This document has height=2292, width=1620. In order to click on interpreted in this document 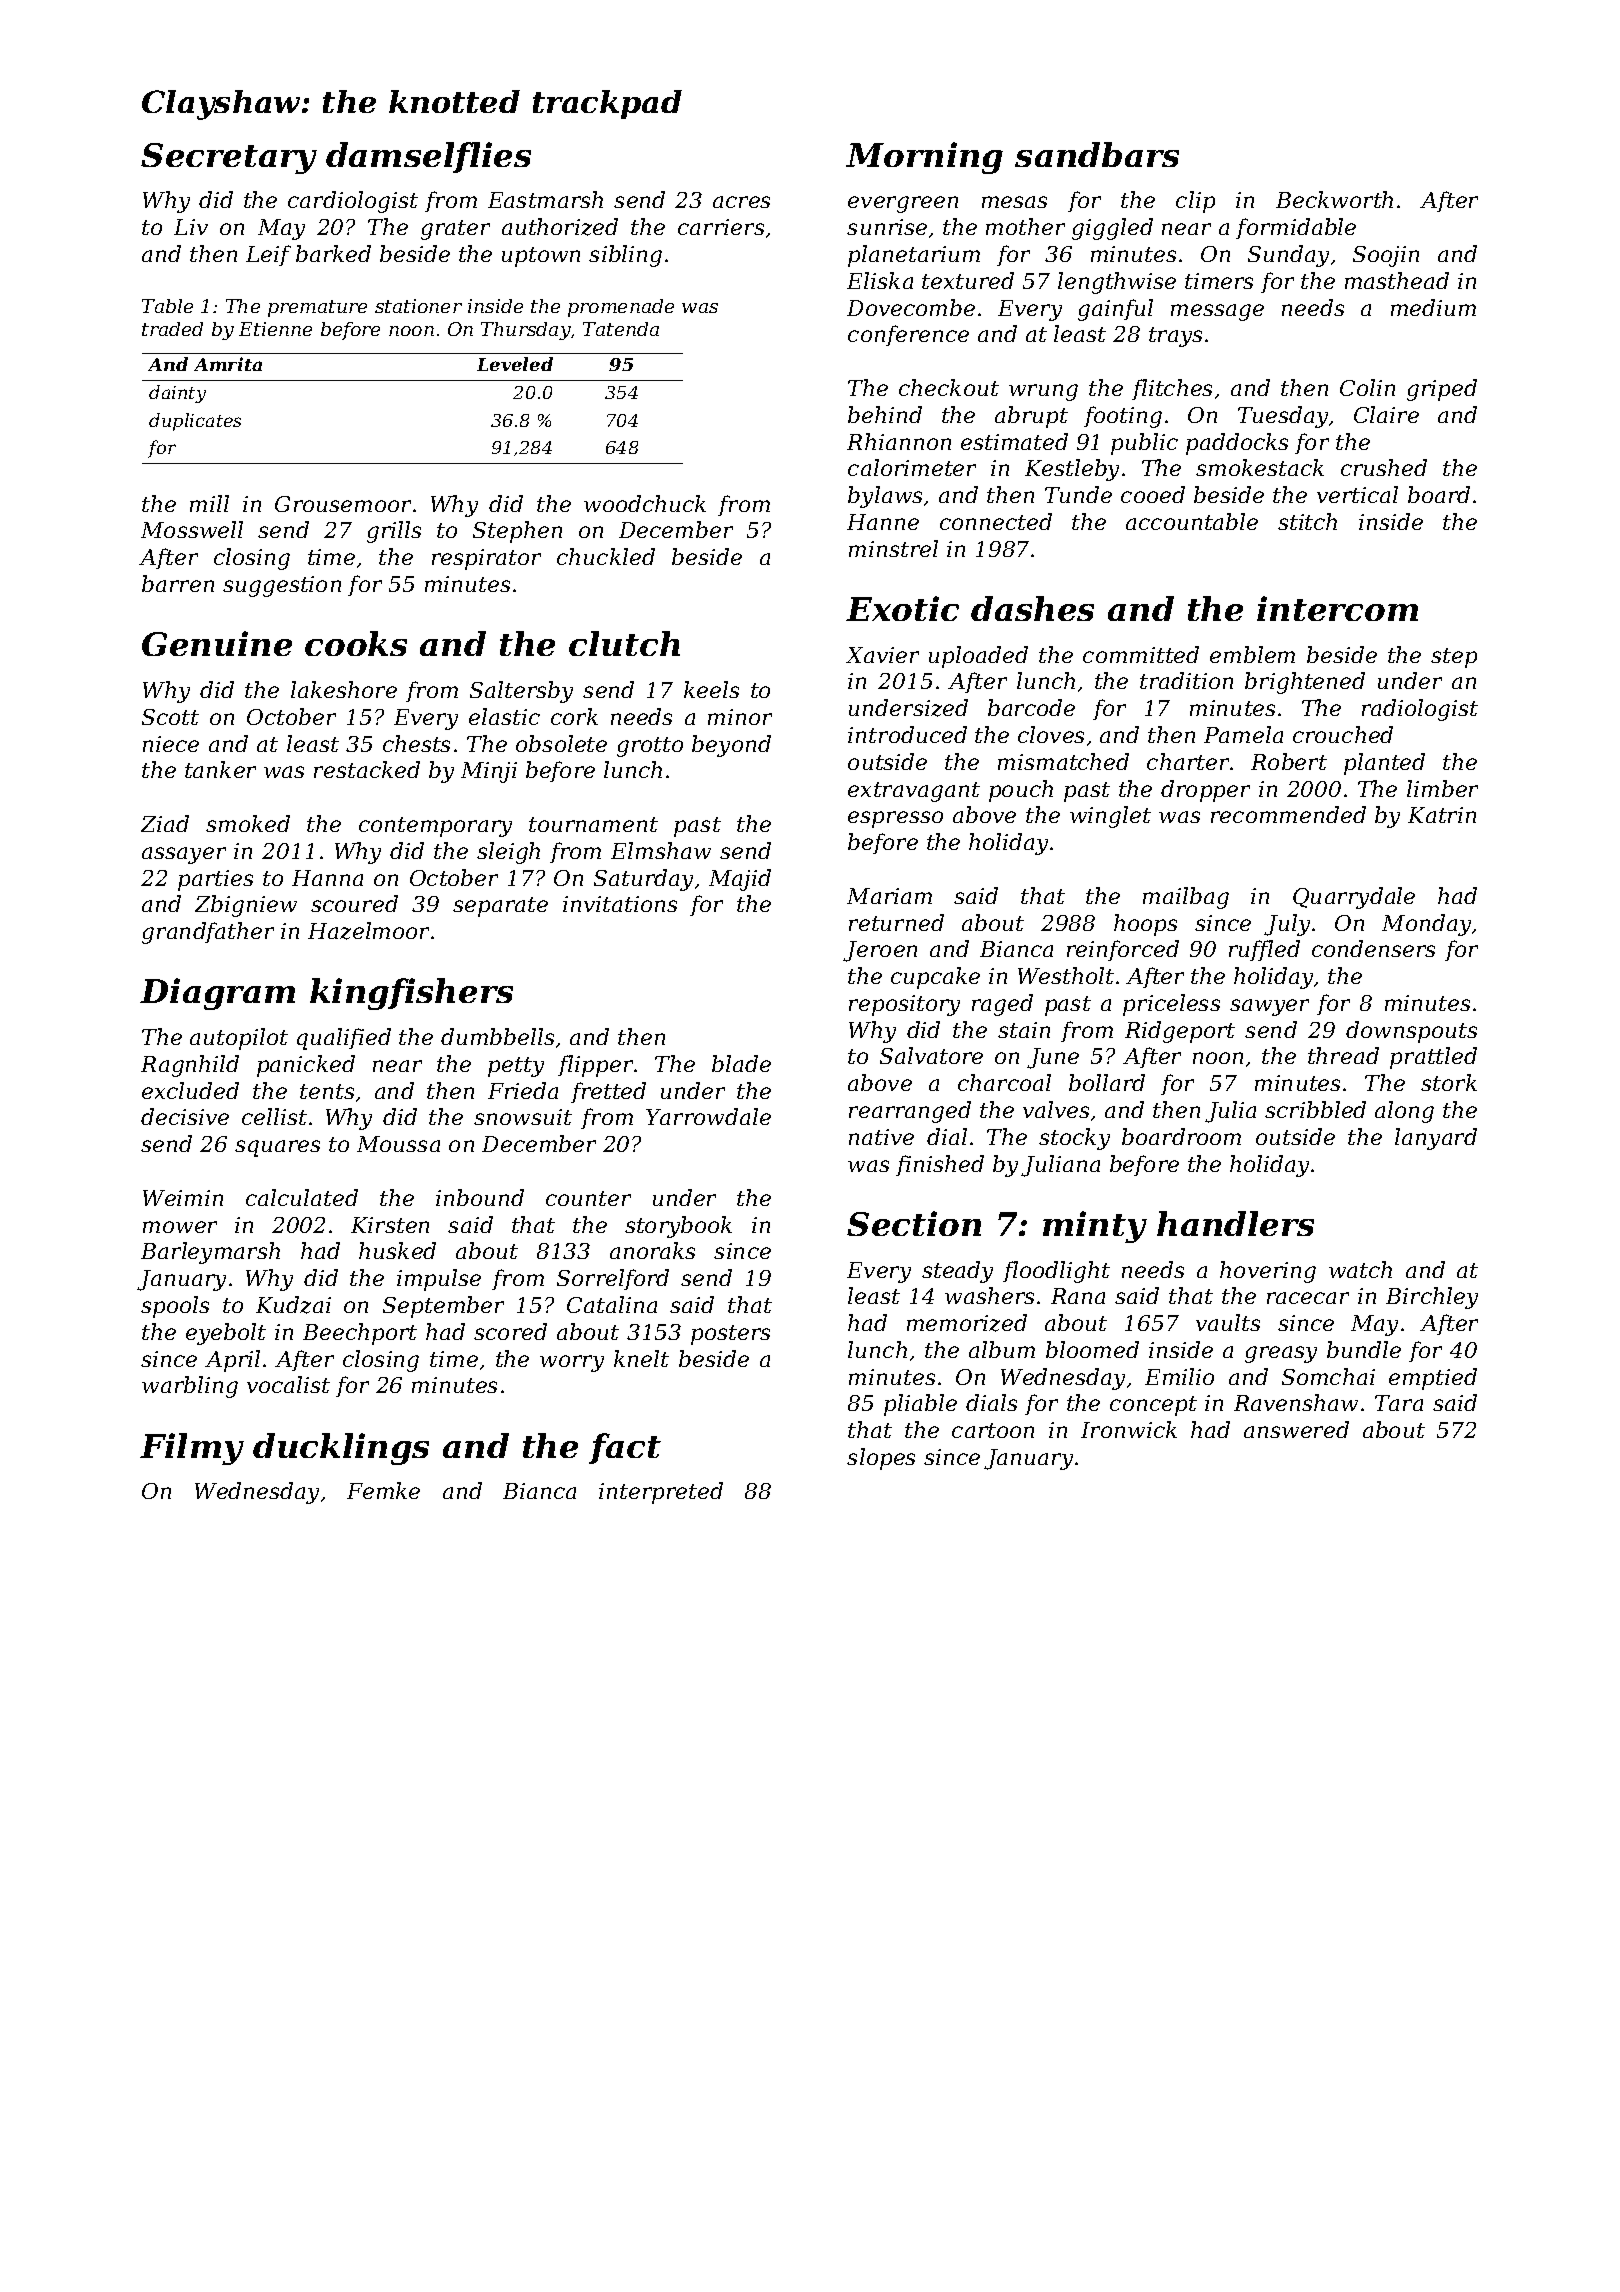, I will do `click(661, 1493)`.
